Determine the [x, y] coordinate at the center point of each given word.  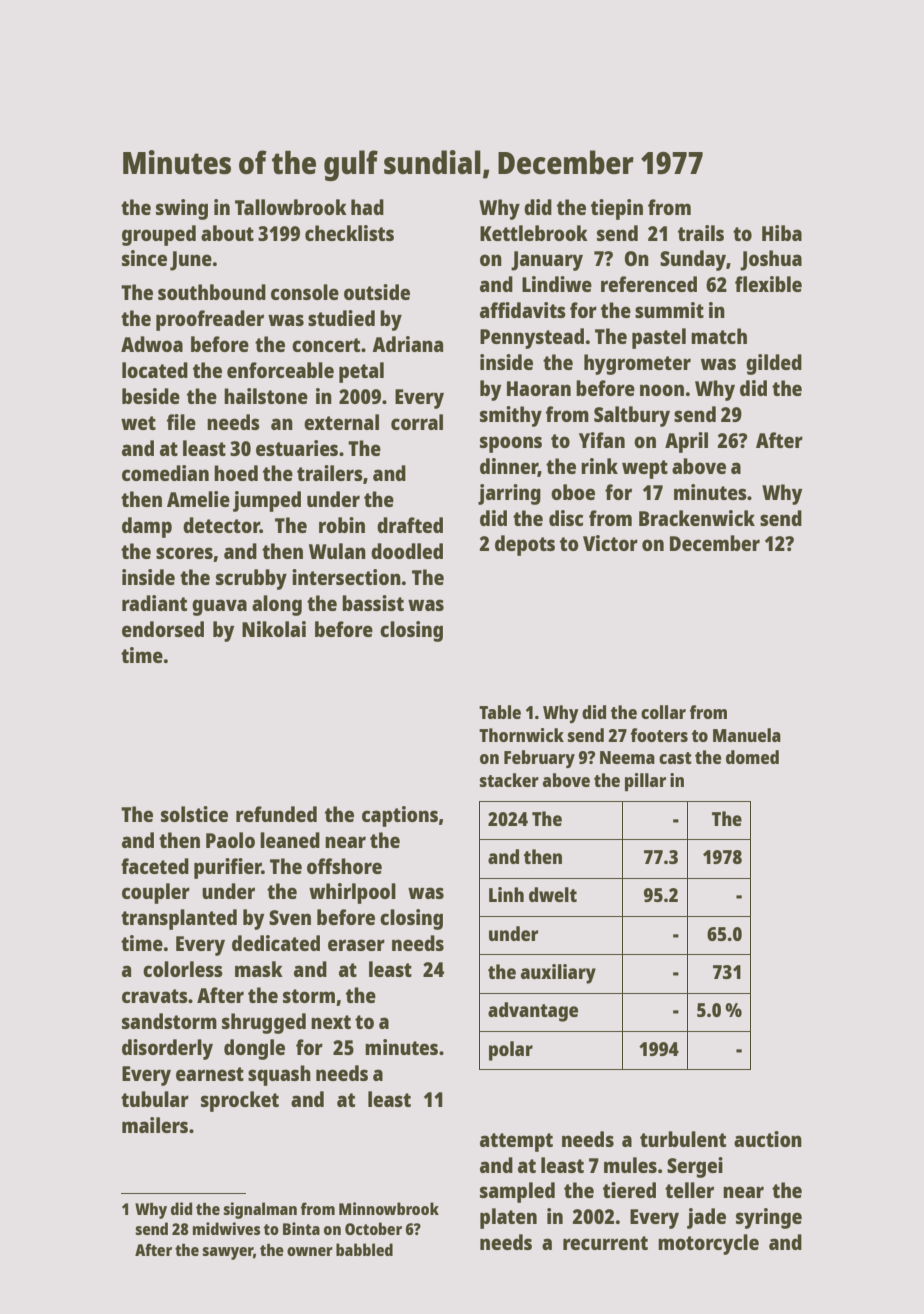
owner [310, 1251]
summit [669, 310]
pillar [645, 782]
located [155, 370]
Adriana [407, 344]
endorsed [163, 629]
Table [500, 712]
